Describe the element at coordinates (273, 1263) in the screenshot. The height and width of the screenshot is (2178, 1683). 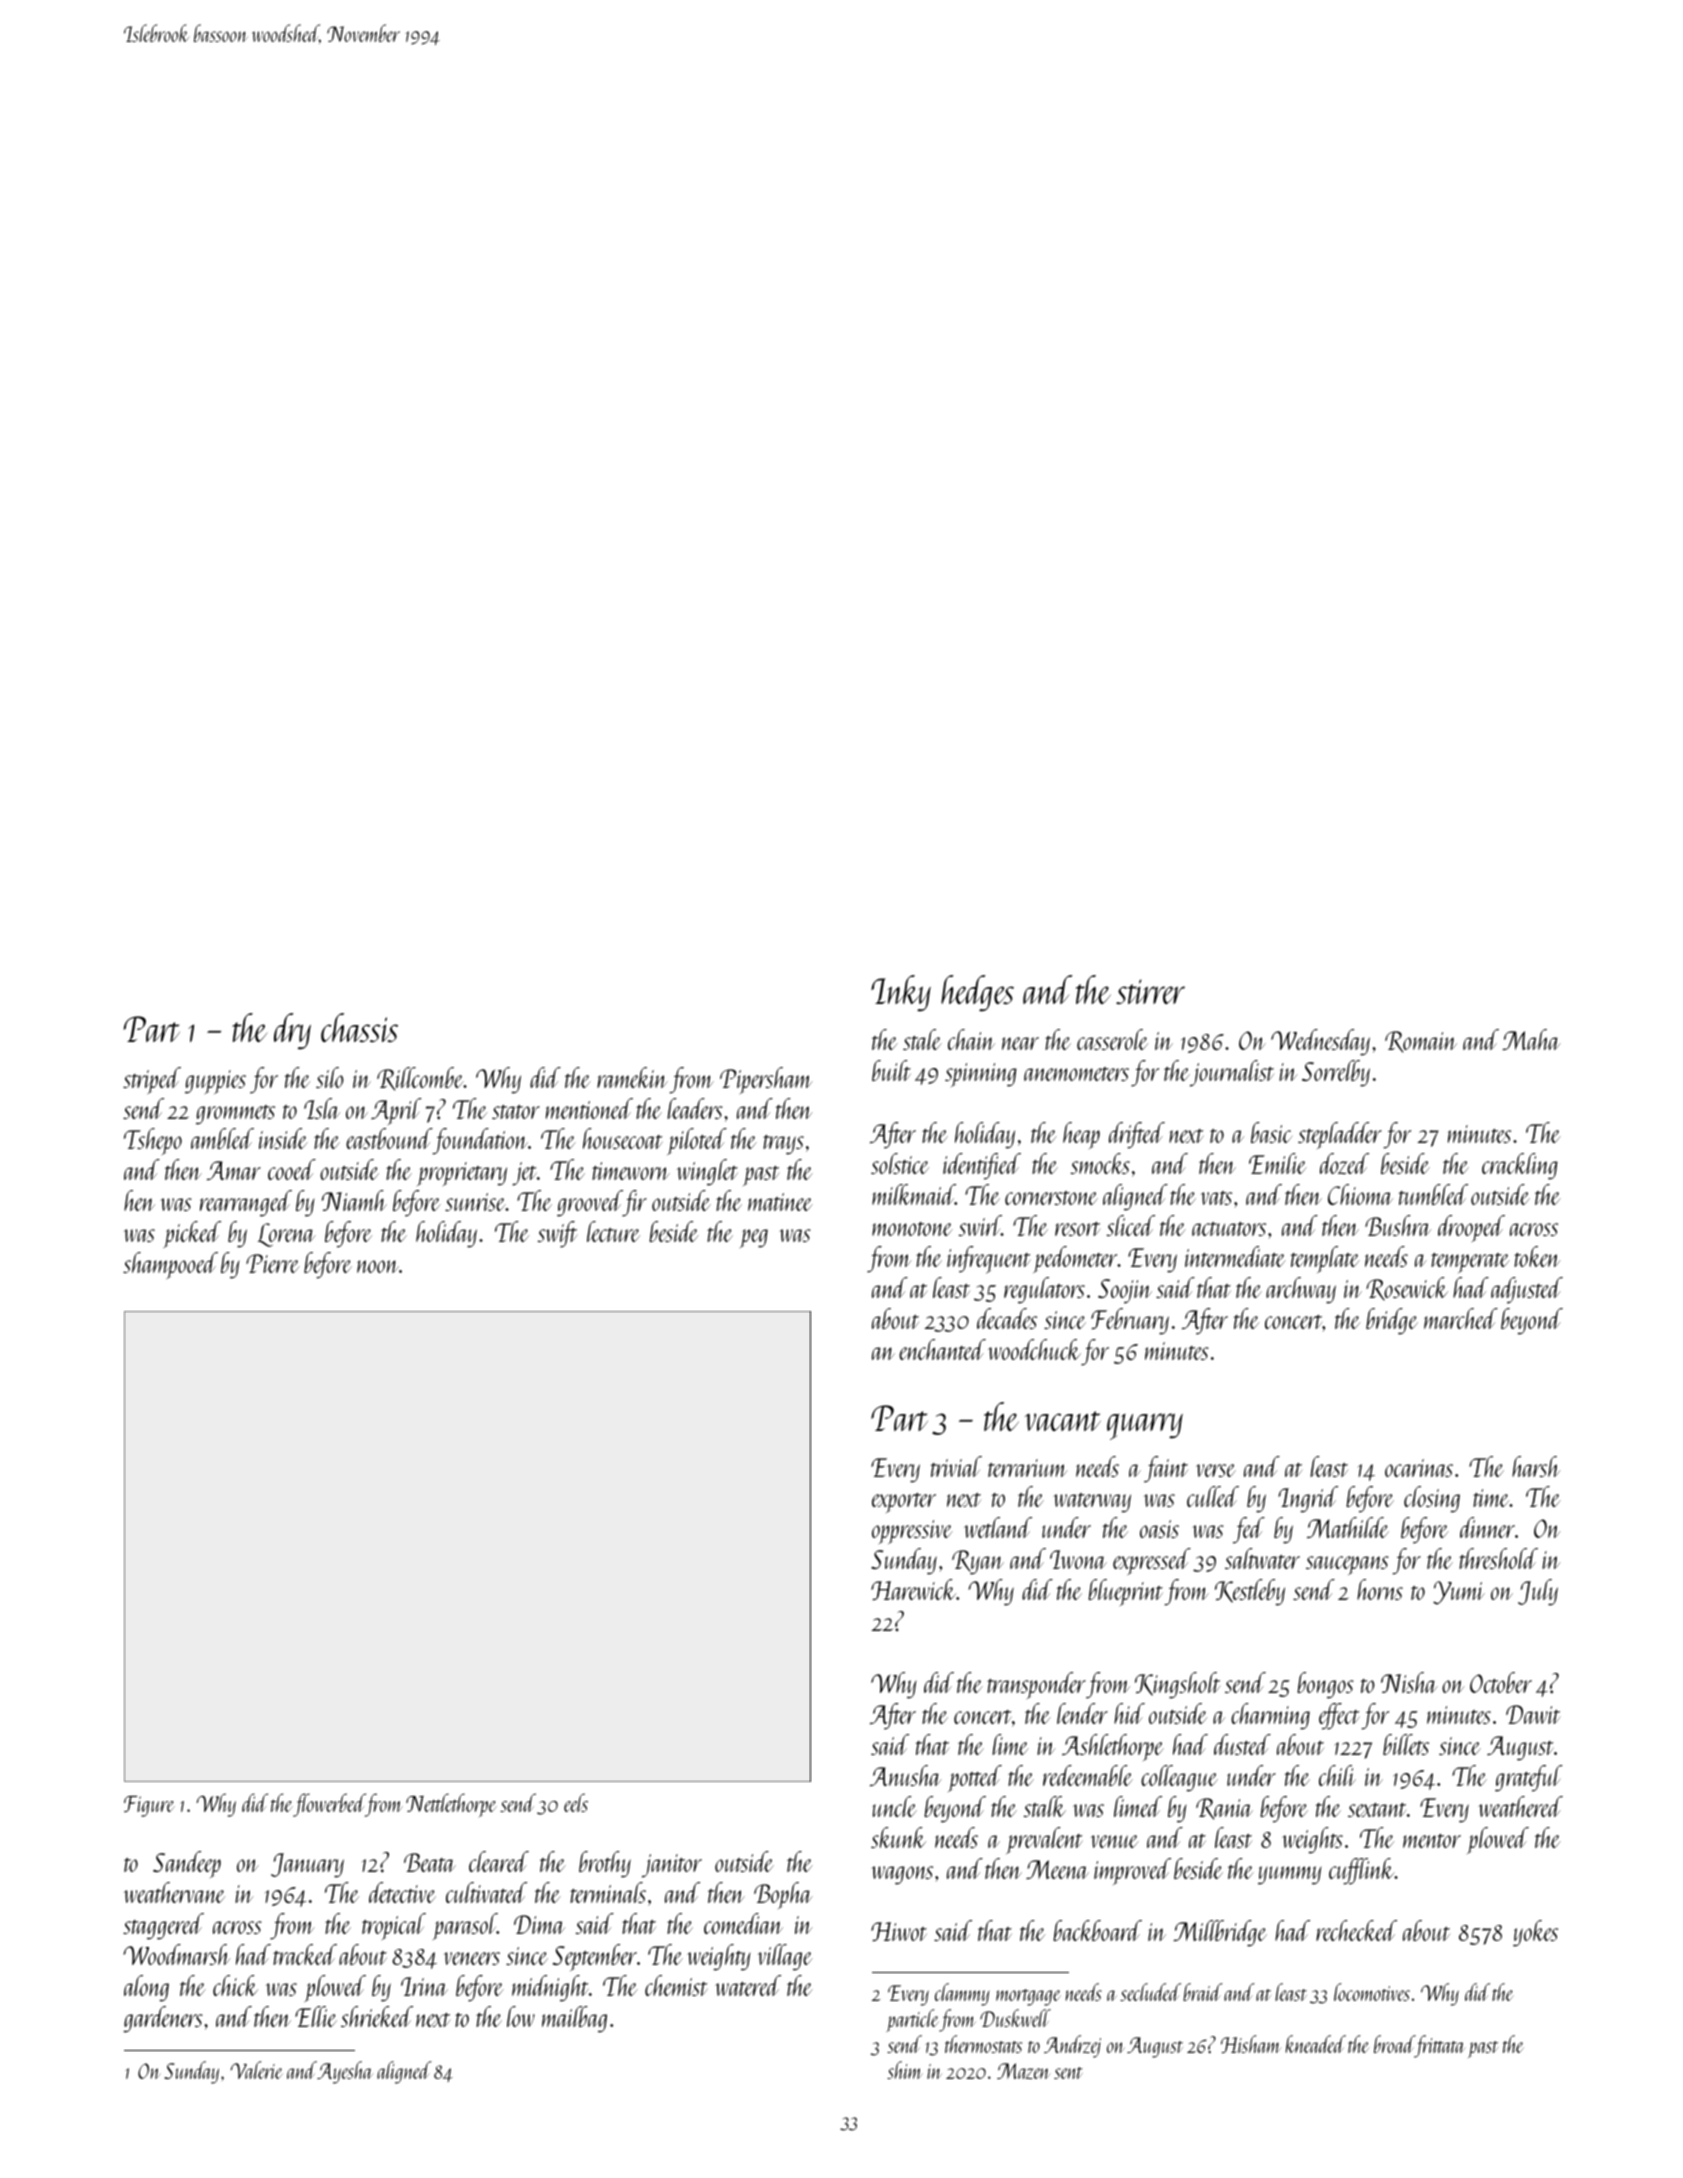
I see `Pierre` at that location.
